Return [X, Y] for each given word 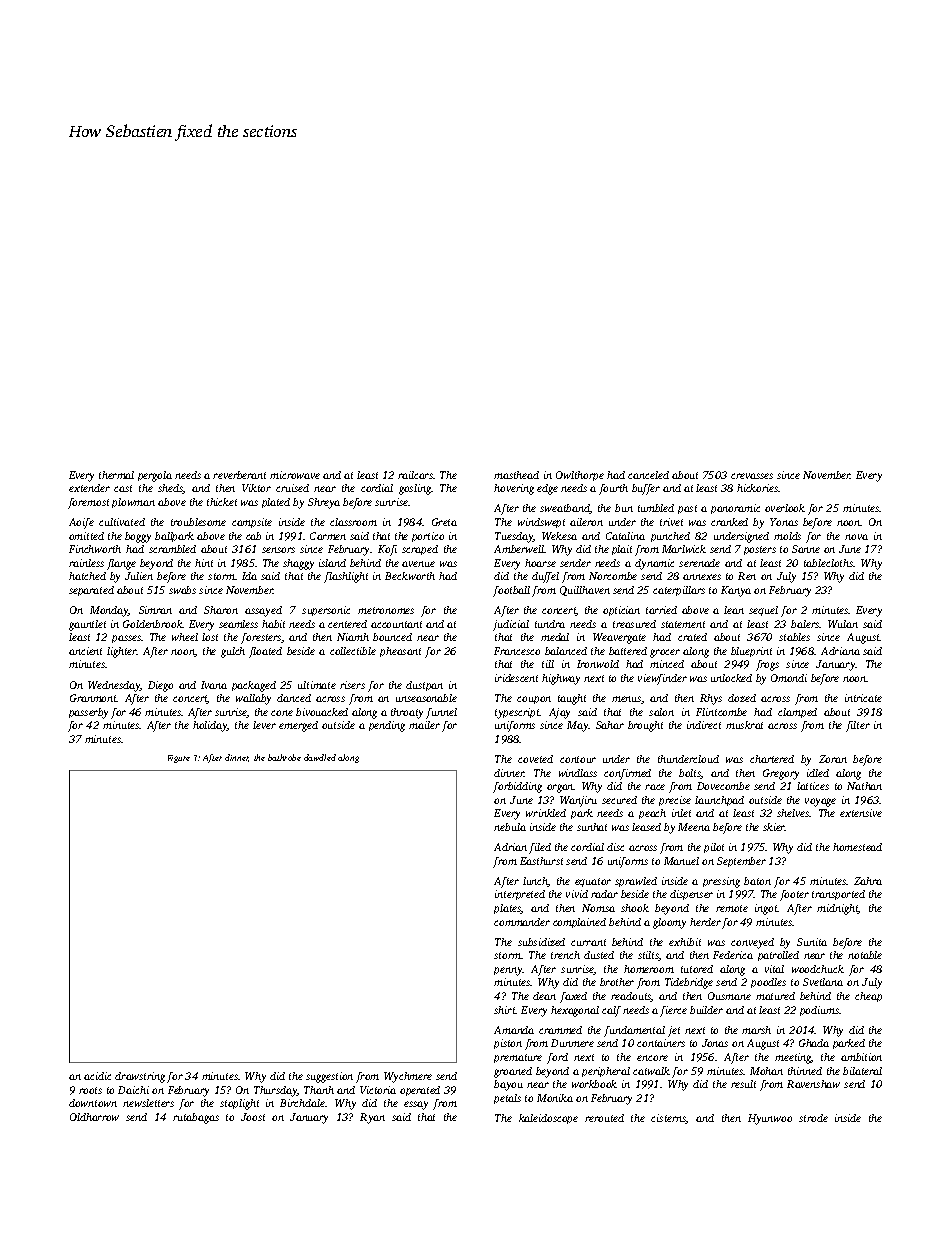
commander [522, 922]
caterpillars [679, 591]
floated [265, 652]
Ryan [372, 1118]
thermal [116, 475]
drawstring [140, 1077]
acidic [97, 1076]
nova [856, 537]
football [511, 591]
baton [757, 881]
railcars [415, 475]
